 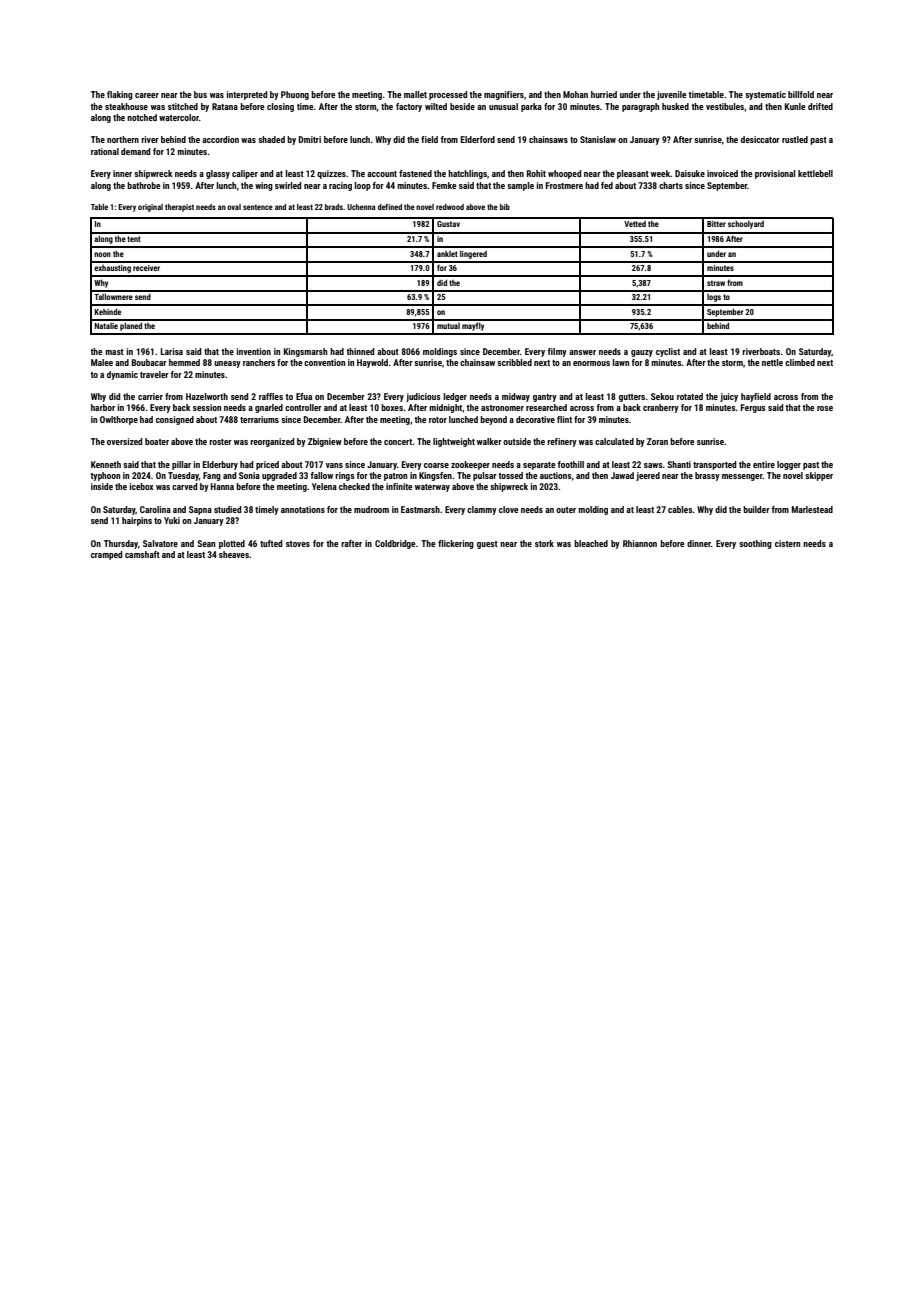 I want to click on watercolor, so click(x=179, y=117).
